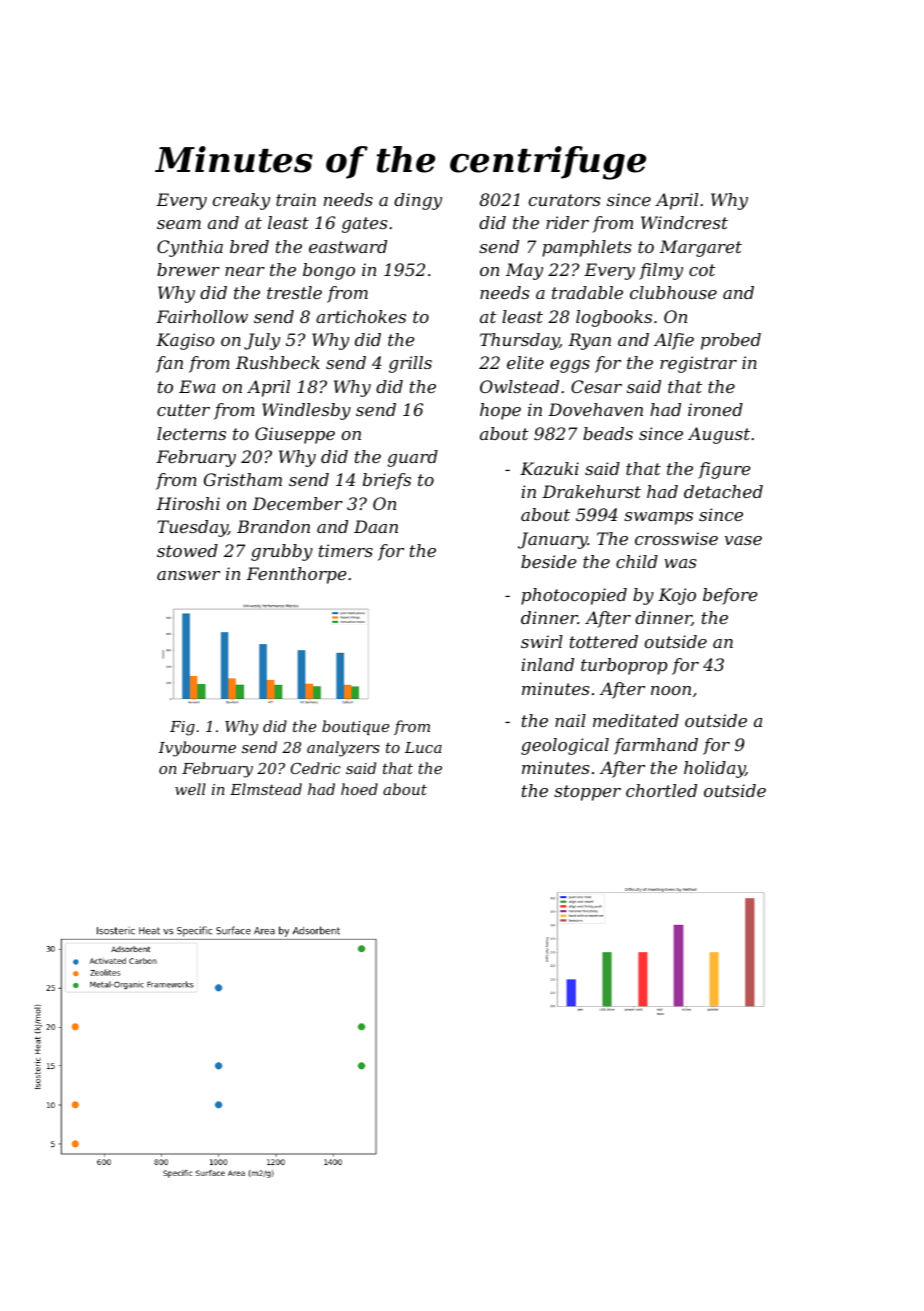  What do you see at coordinates (197, 749) in the screenshot?
I see `Ivybourne` at bounding box center [197, 749].
